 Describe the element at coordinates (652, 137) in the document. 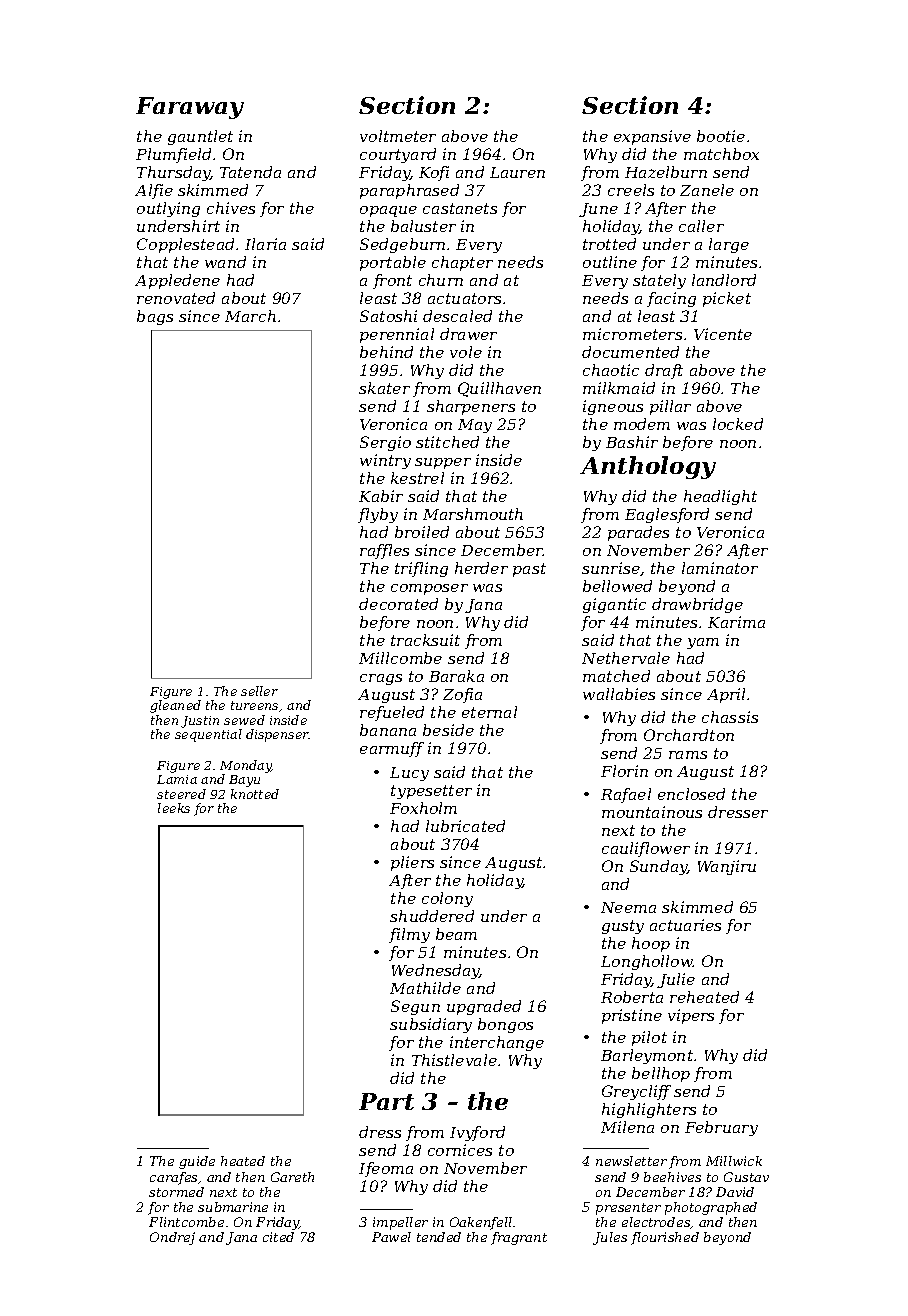

I see `expansive` at that location.
